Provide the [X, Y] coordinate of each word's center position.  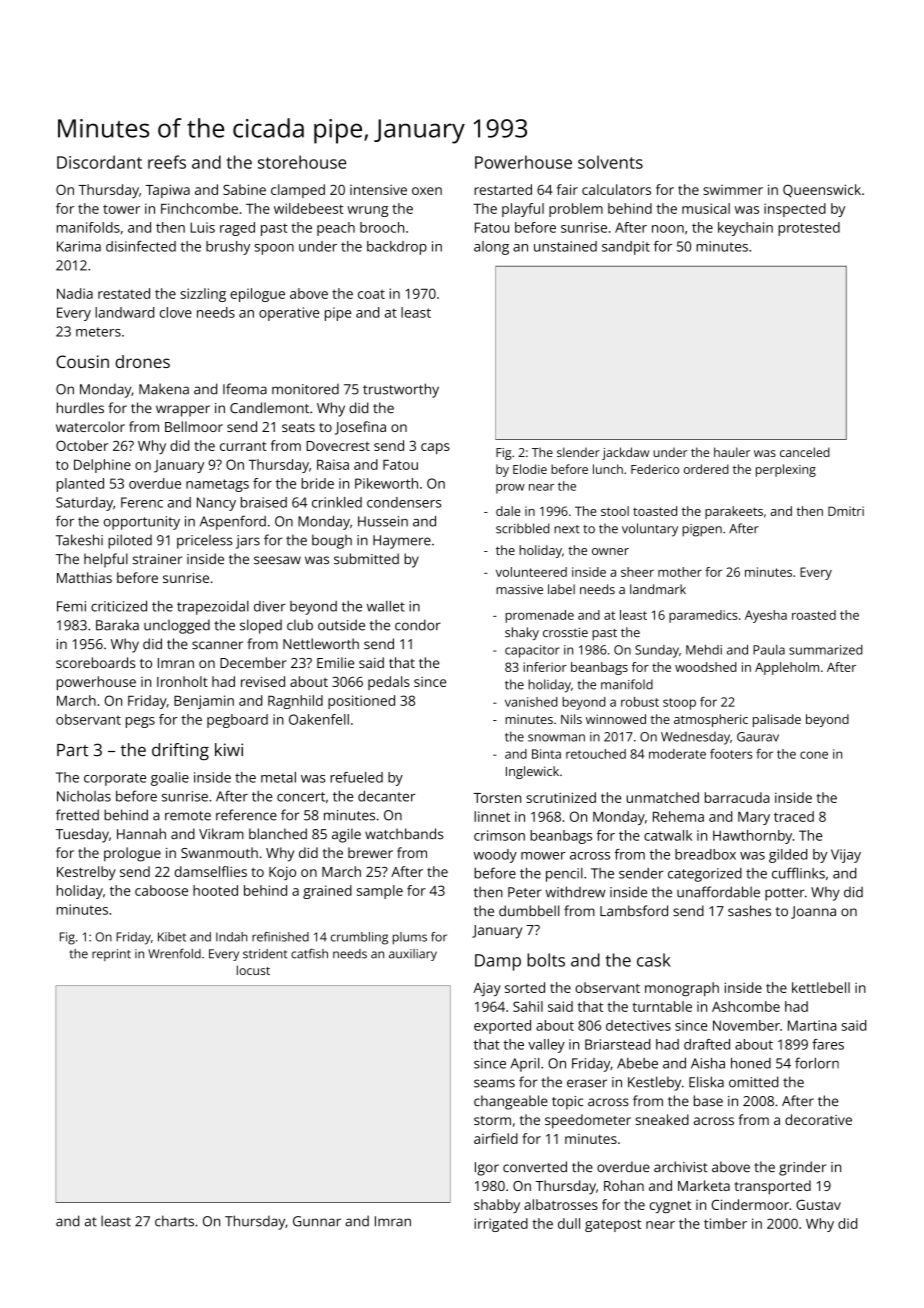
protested [809, 229]
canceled [805, 452]
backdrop [397, 248]
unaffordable [718, 892]
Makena [164, 389]
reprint [111, 955]
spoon [274, 249]
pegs [140, 722]
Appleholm [787, 668]
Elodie [530, 469]
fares [828, 1044]
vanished [531, 702]
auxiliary [413, 955]
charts [174, 1221]
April [524, 1065]
